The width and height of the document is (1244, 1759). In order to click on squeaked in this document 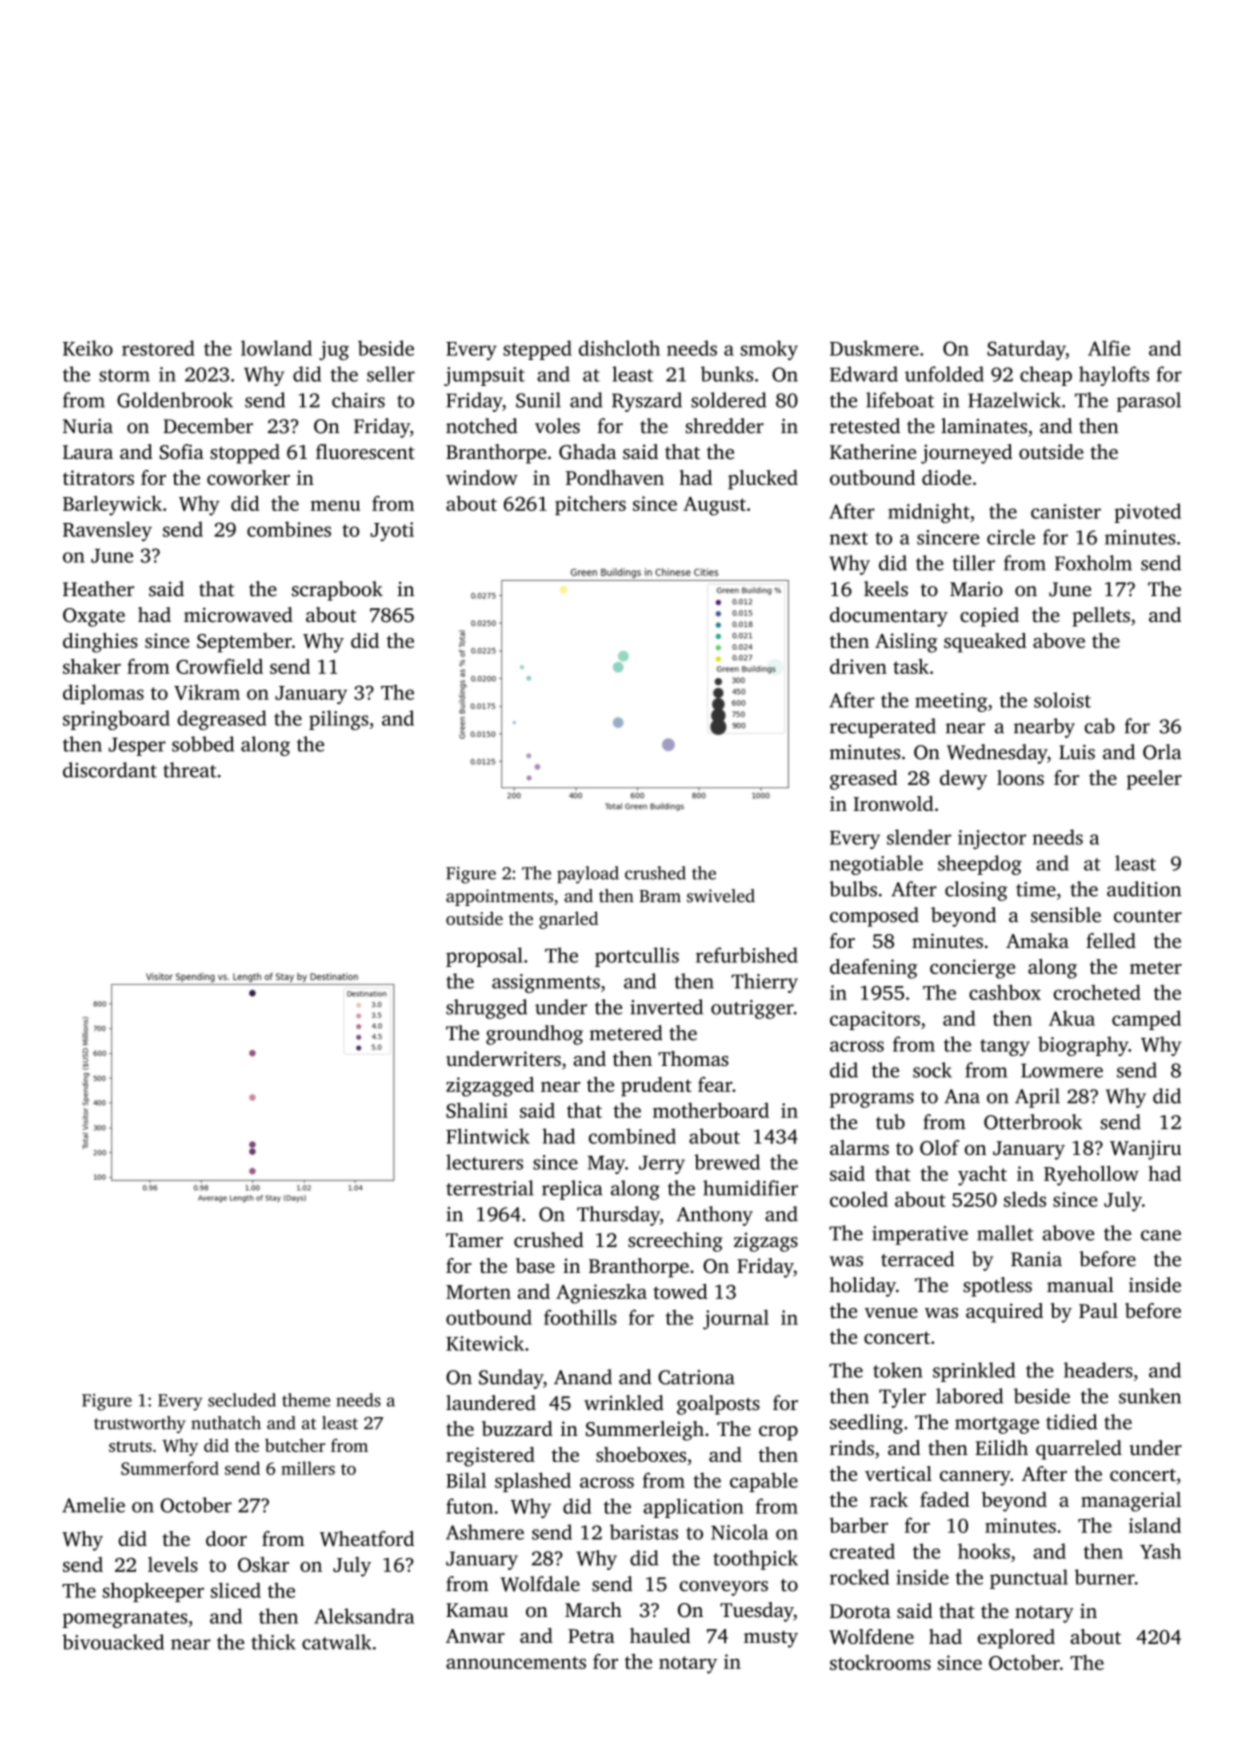, I will do `click(985, 643)`.
